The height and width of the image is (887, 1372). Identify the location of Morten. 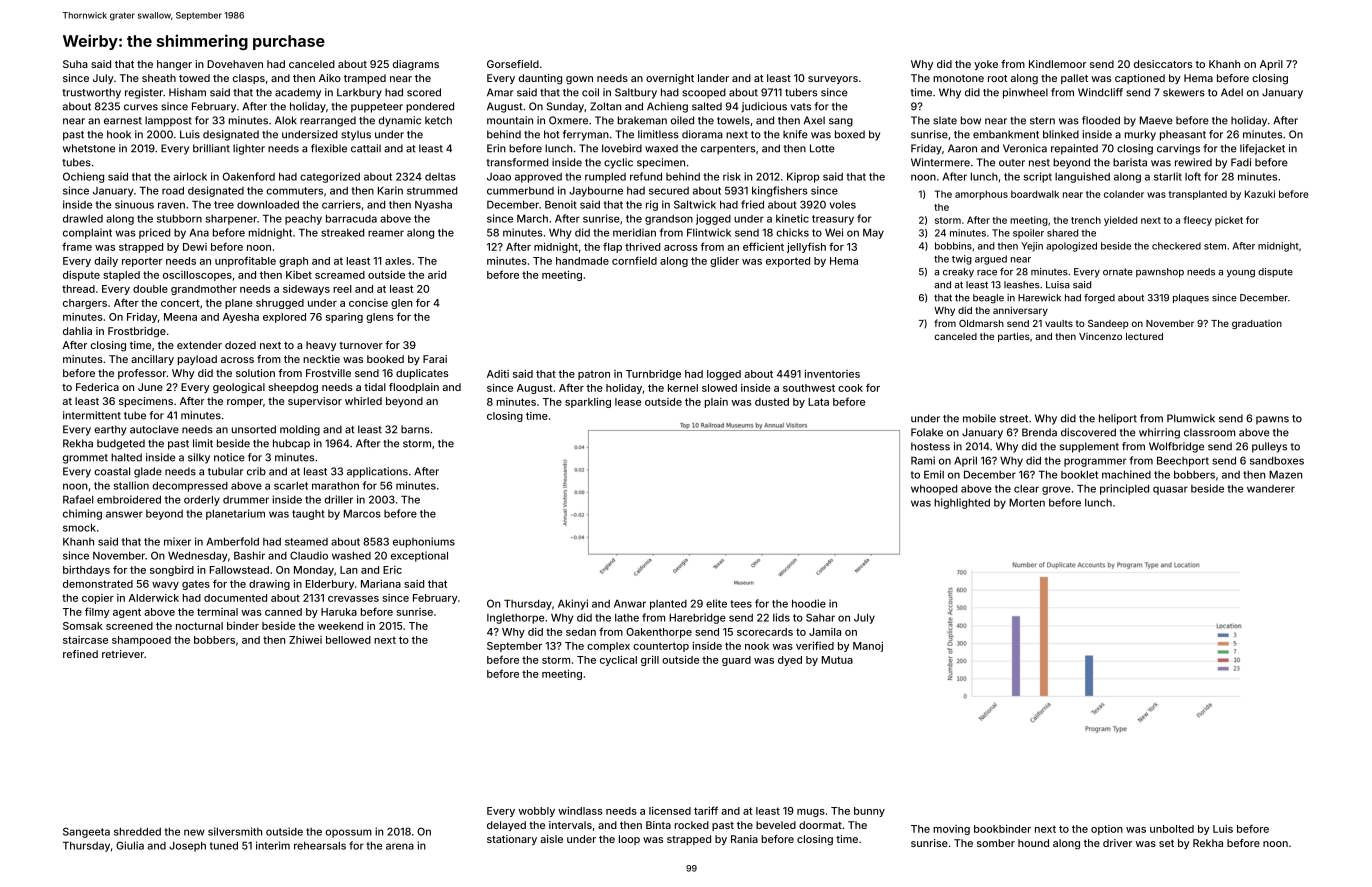
(1027, 503).
